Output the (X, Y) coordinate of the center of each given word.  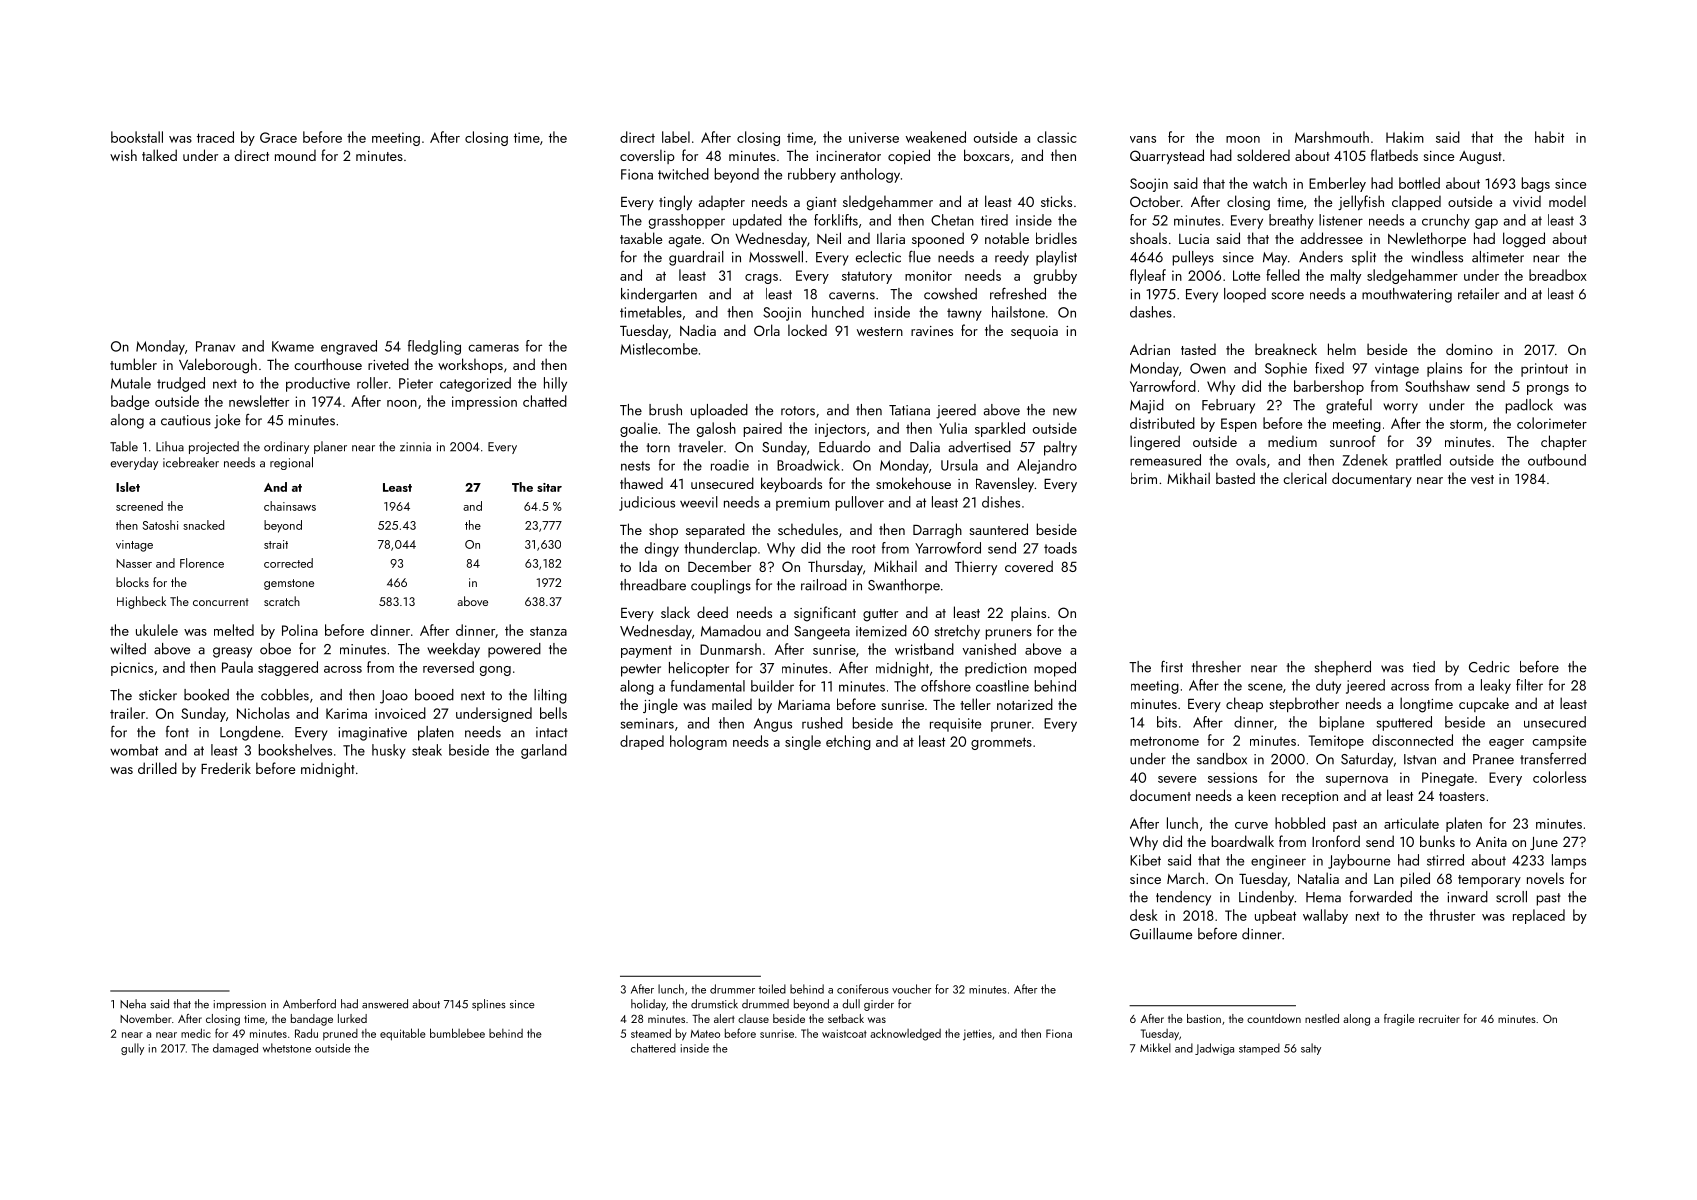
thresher (1216, 667)
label (676, 137)
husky (389, 751)
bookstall (137, 137)
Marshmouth (1332, 137)
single (803, 742)
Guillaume (1161, 934)
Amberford (309, 1004)
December (719, 566)
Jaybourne (1359, 861)
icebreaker (191, 462)
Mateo (705, 1034)
